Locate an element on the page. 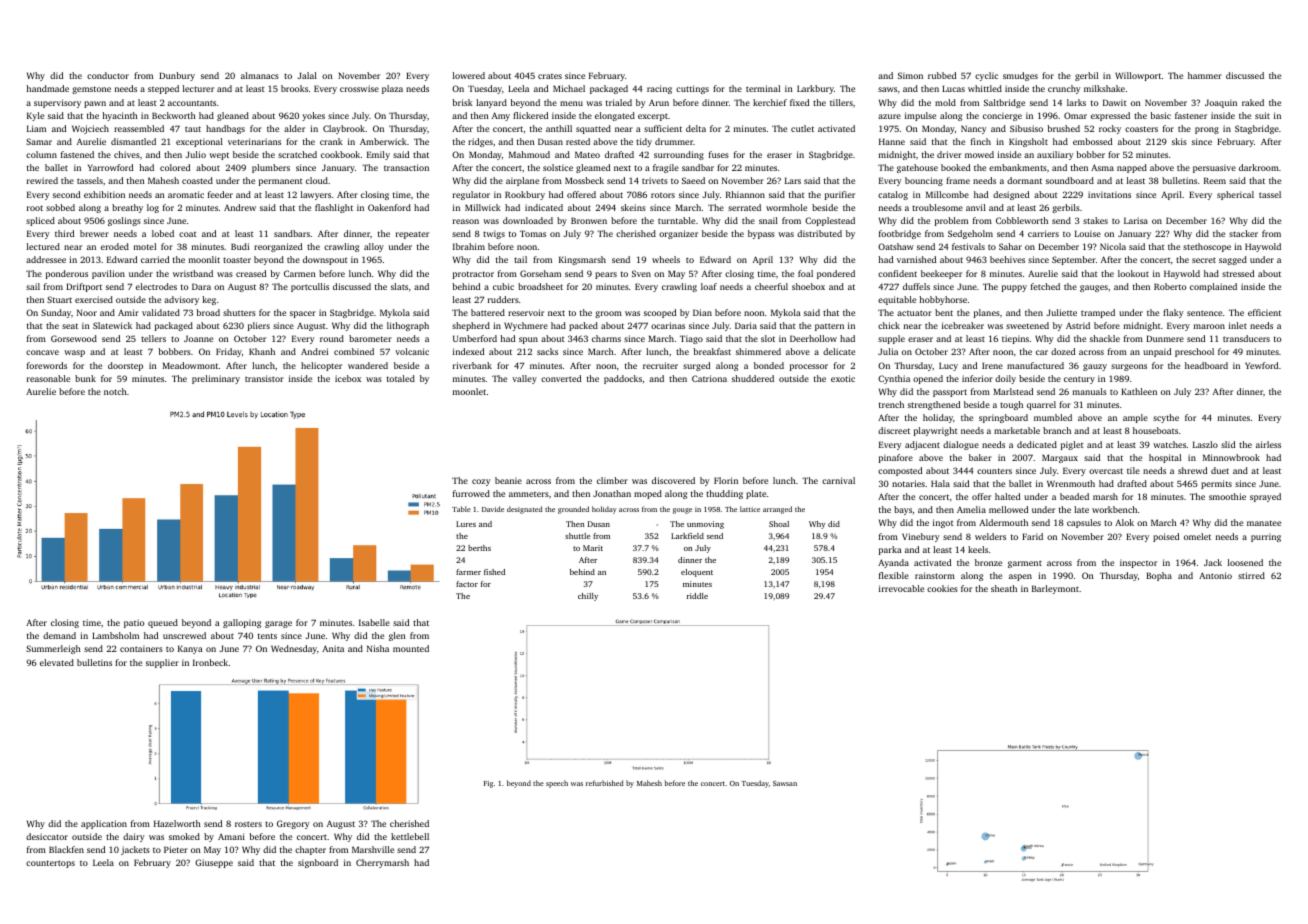 Image resolution: width=1308 pixels, height=924 pixels. pinafore is located at coordinates (896, 458).
